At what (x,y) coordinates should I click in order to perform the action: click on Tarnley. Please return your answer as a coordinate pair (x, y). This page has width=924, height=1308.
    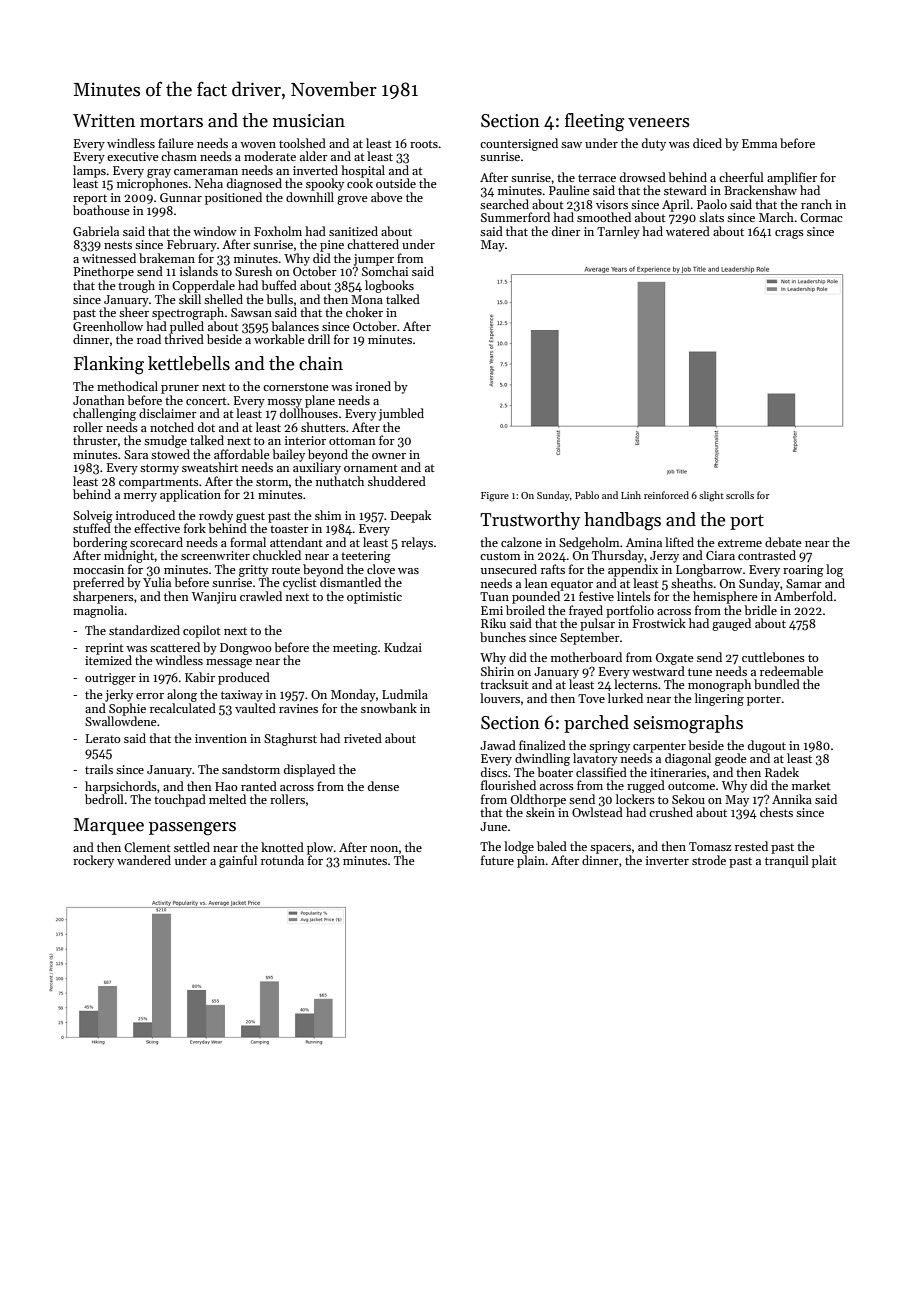
    Looking at the image, I should click on (618, 232).
